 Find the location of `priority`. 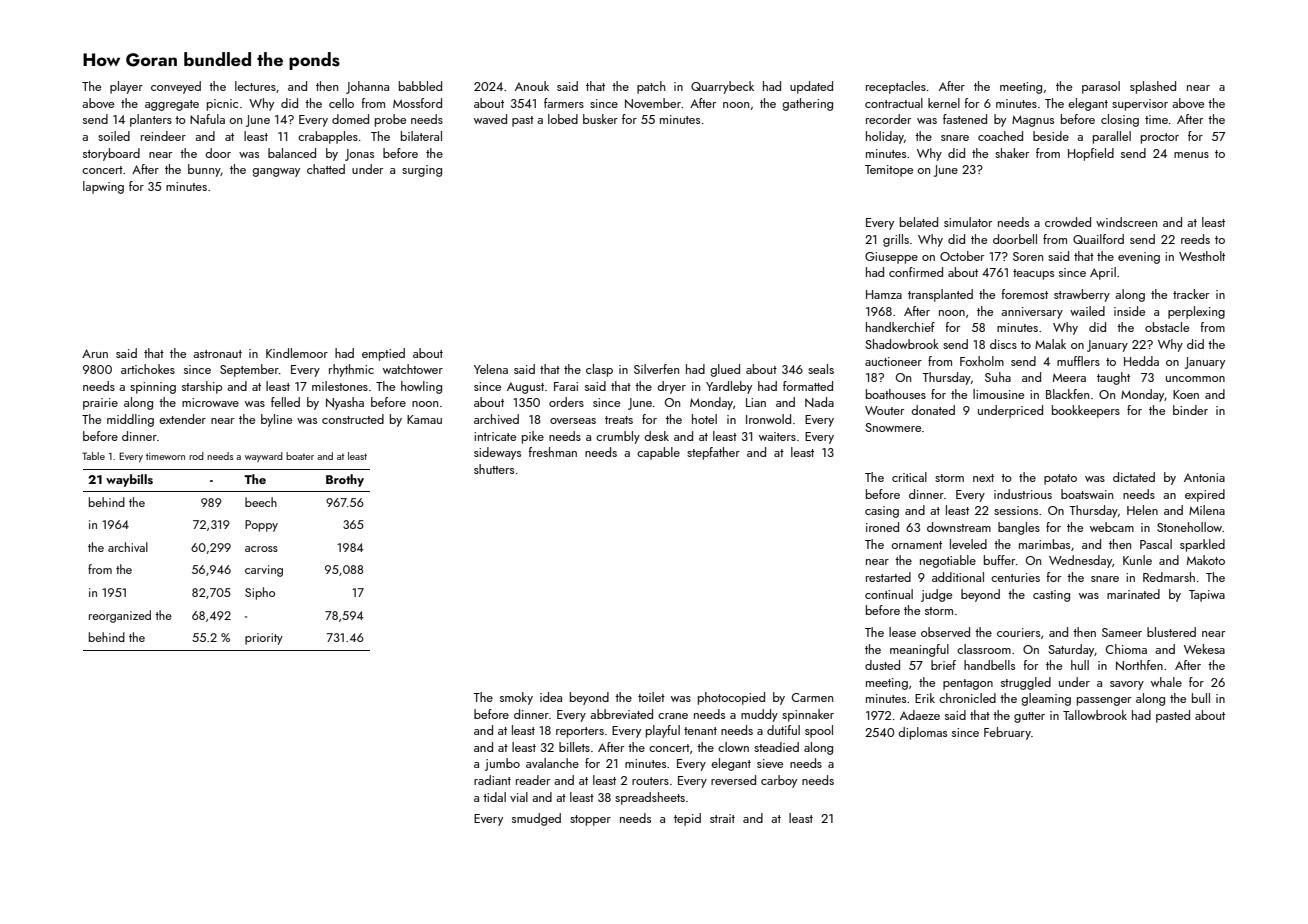

priority is located at coordinates (264, 639).
